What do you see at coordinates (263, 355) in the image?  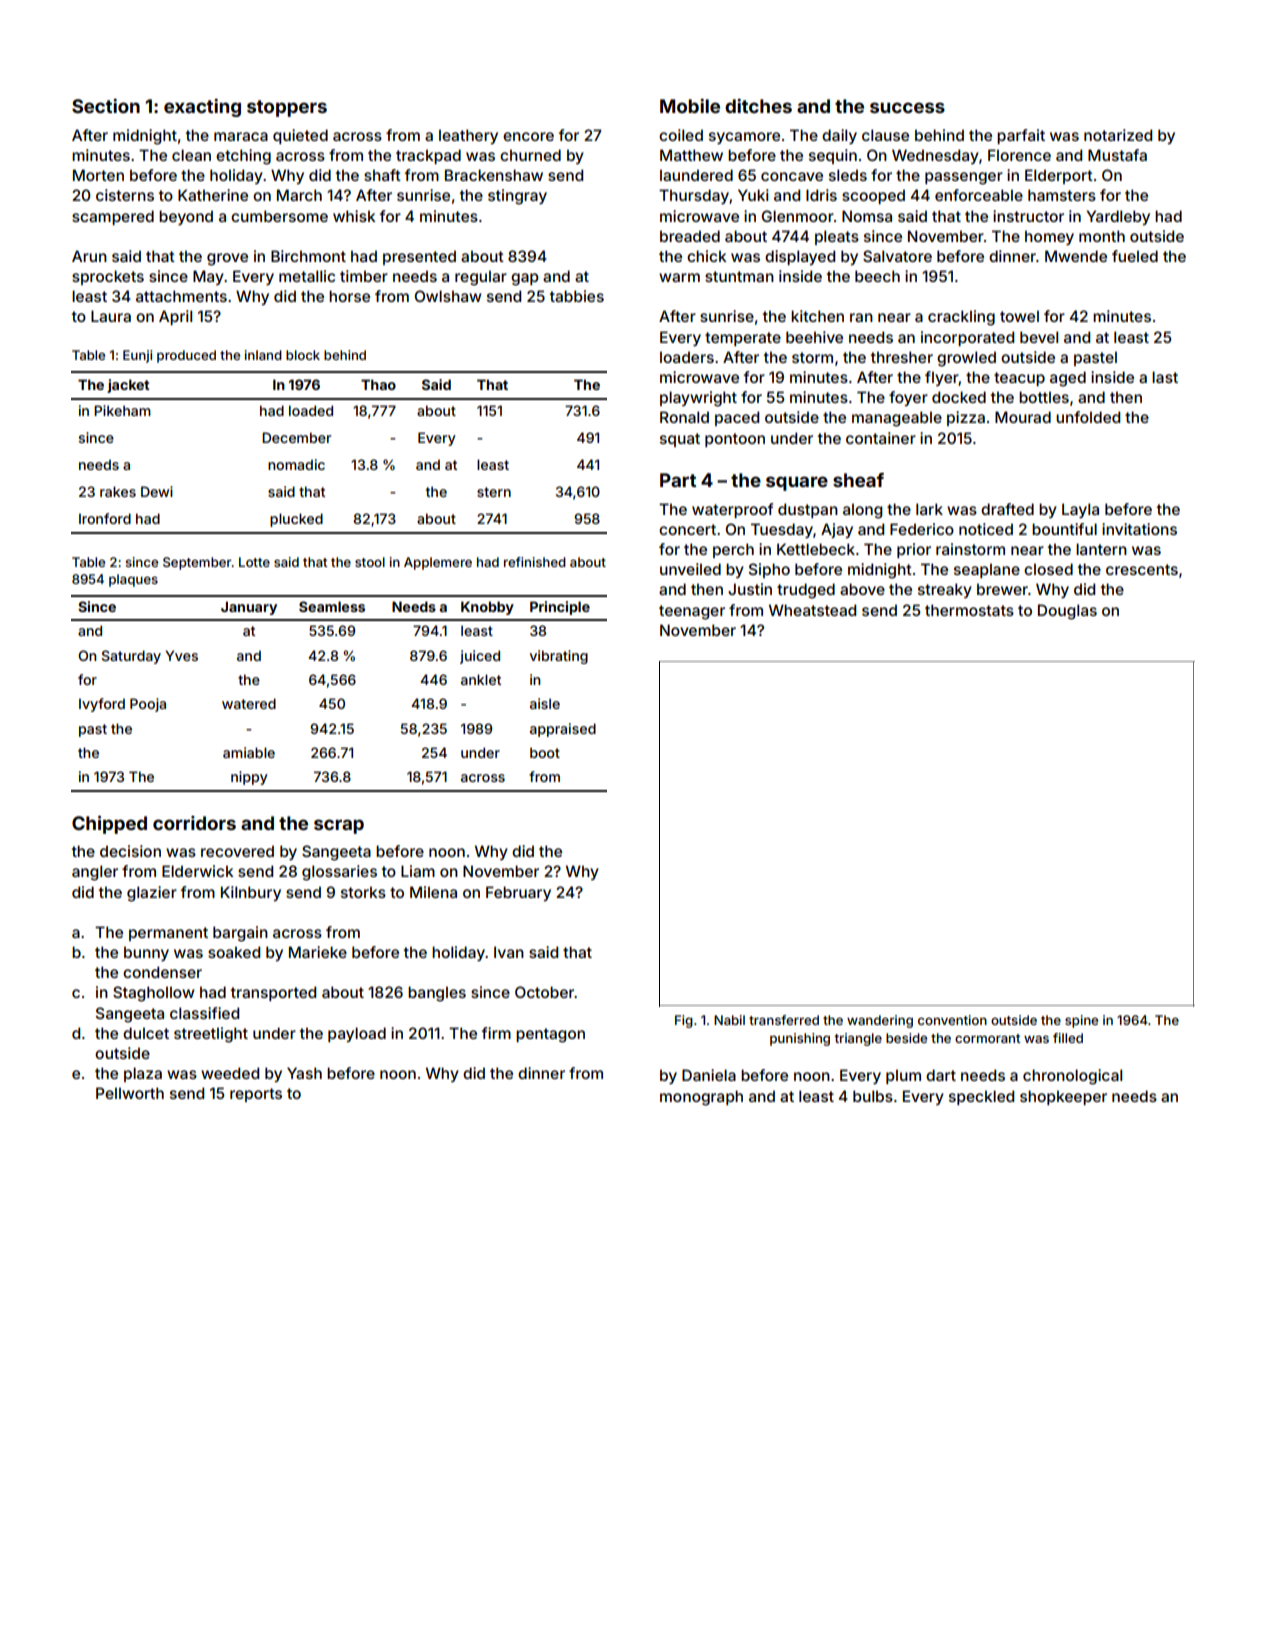 I see `inland` at bounding box center [263, 355].
